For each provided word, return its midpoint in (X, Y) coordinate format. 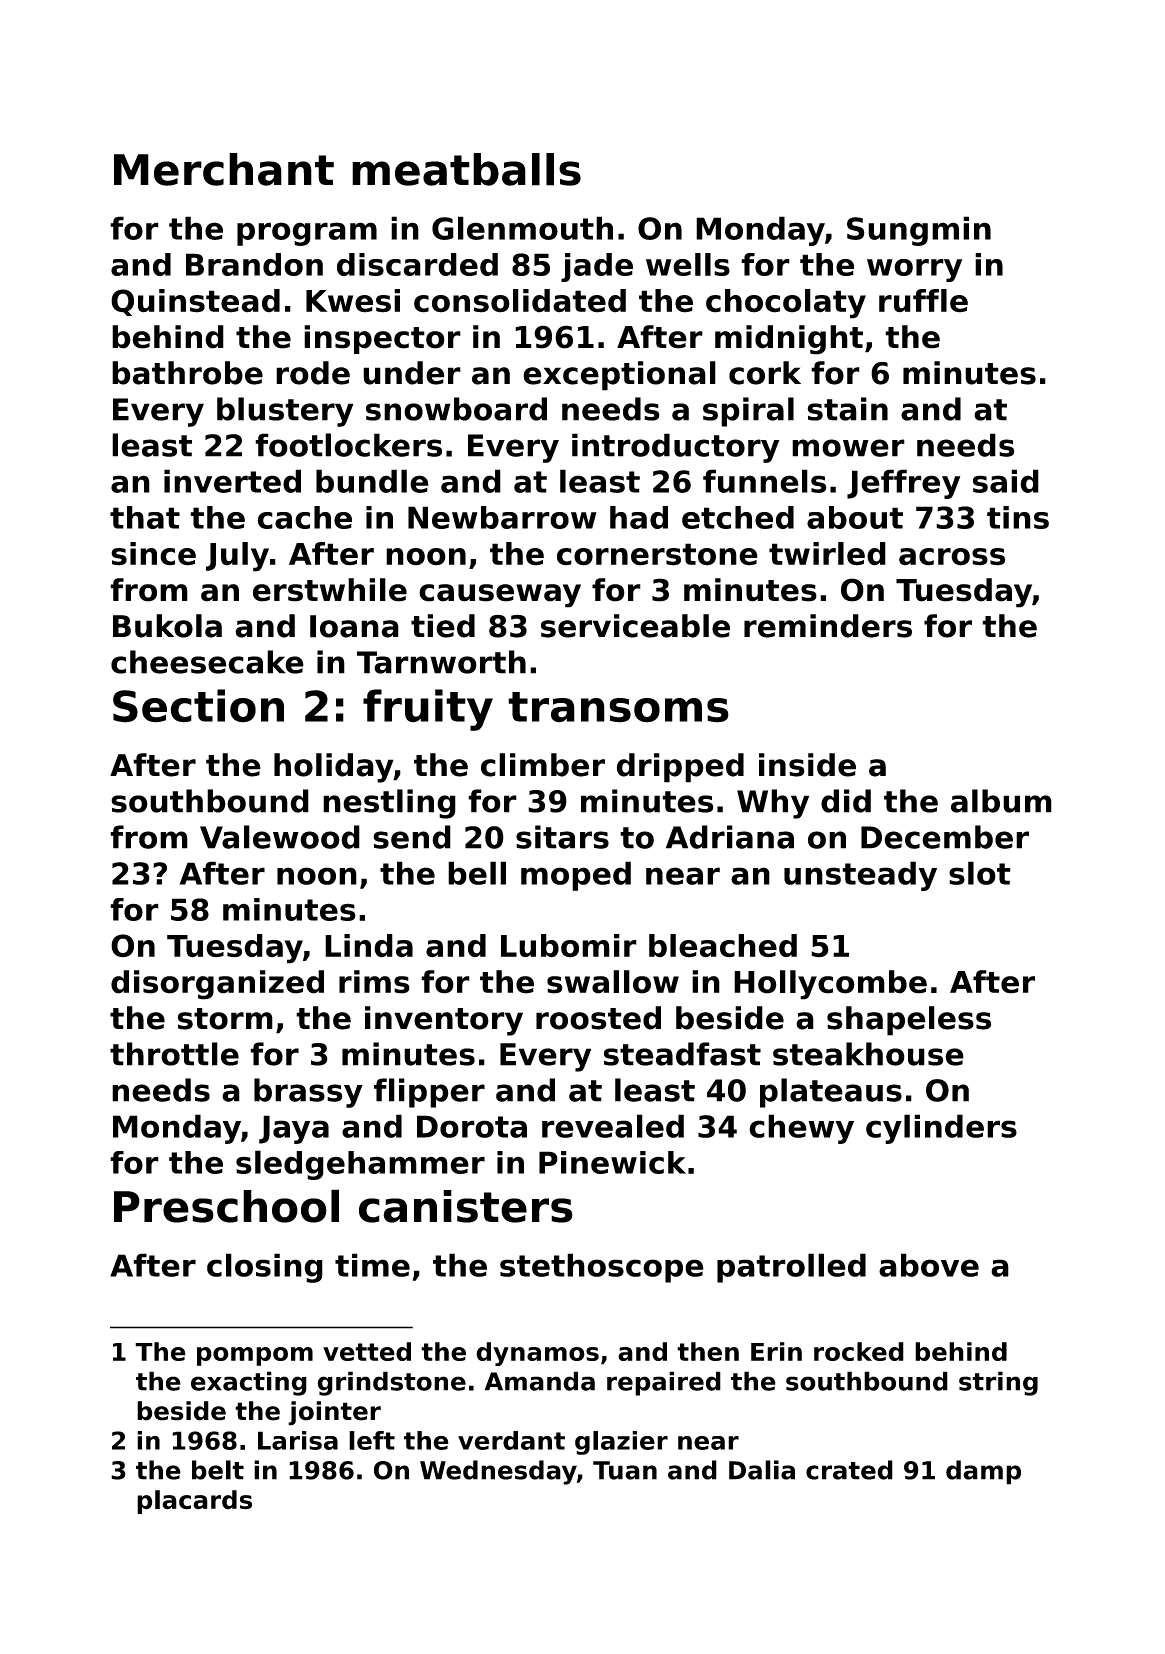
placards (194, 1502)
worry (914, 270)
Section (198, 706)
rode (313, 373)
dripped (680, 768)
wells (688, 264)
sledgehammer (360, 1165)
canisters (466, 1206)
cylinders (941, 1129)
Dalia (762, 1470)
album (1001, 801)
